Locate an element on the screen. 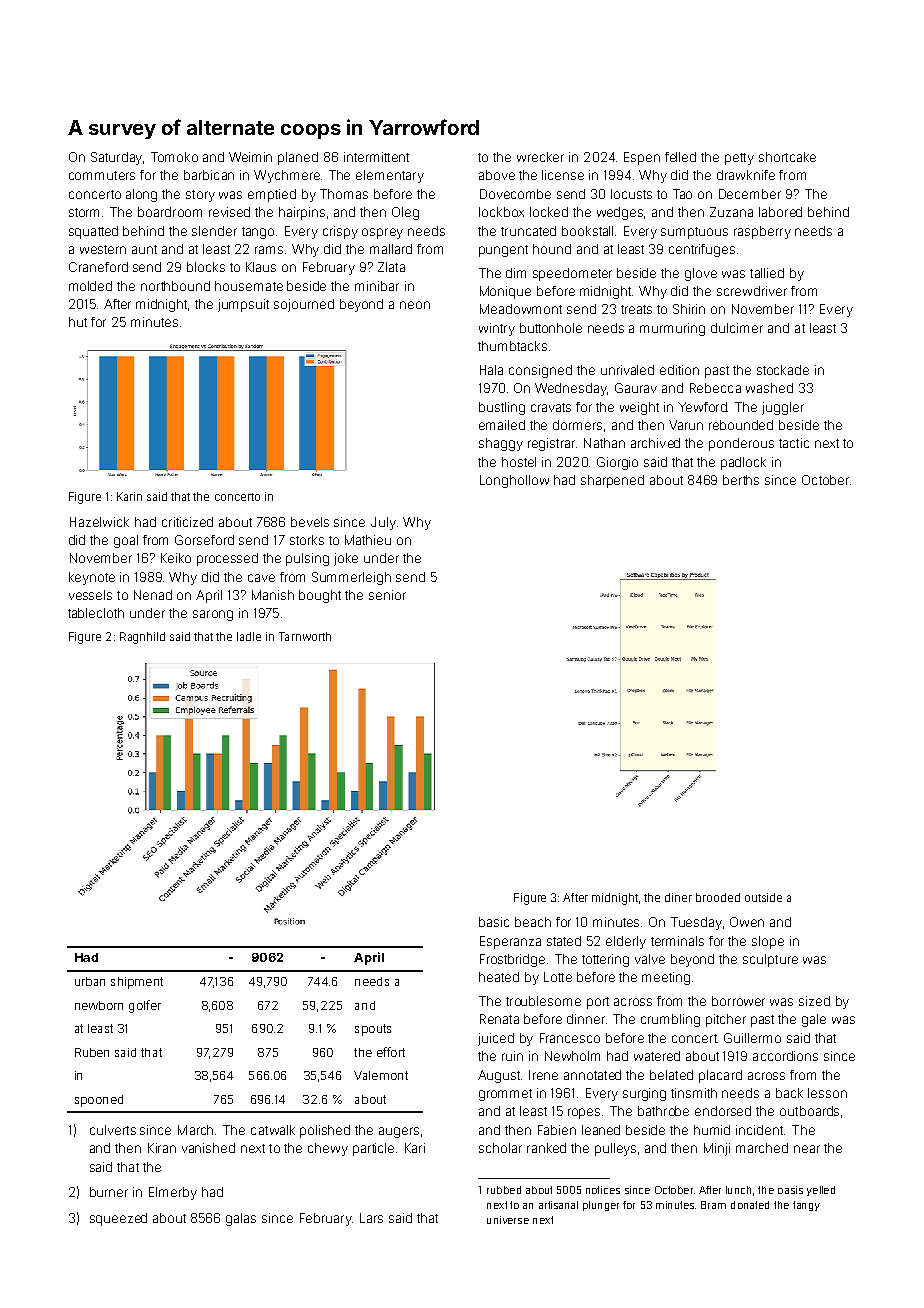  Ragnhild is located at coordinates (142, 638).
